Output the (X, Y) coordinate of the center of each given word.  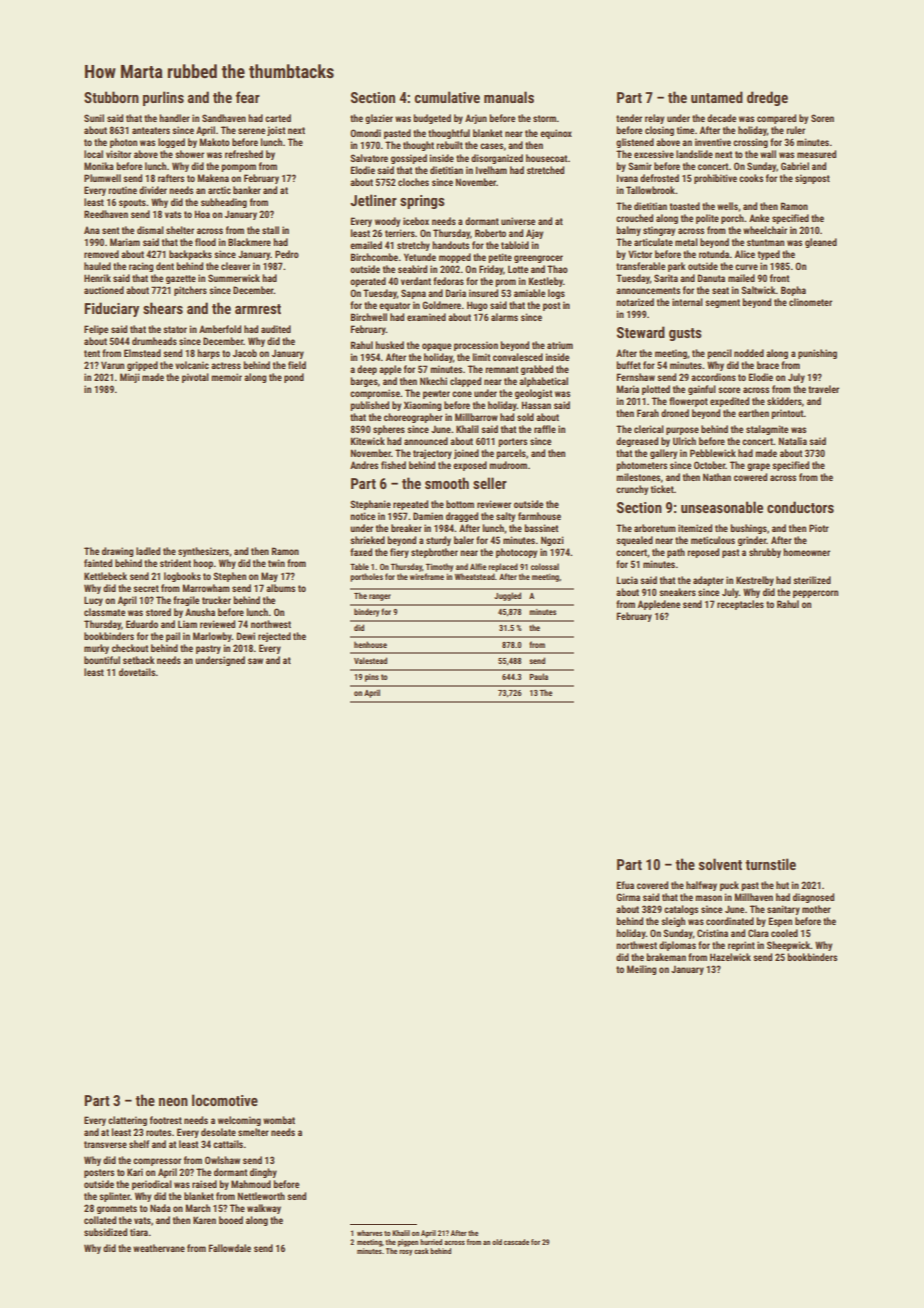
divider (153, 190)
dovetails (137, 672)
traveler (823, 389)
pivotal (195, 378)
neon (173, 1102)
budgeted (432, 119)
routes (158, 1132)
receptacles (740, 605)
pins (372, 678)
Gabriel (795, 166)
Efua (625, 885)
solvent (720, 864)
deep (367, 370)
